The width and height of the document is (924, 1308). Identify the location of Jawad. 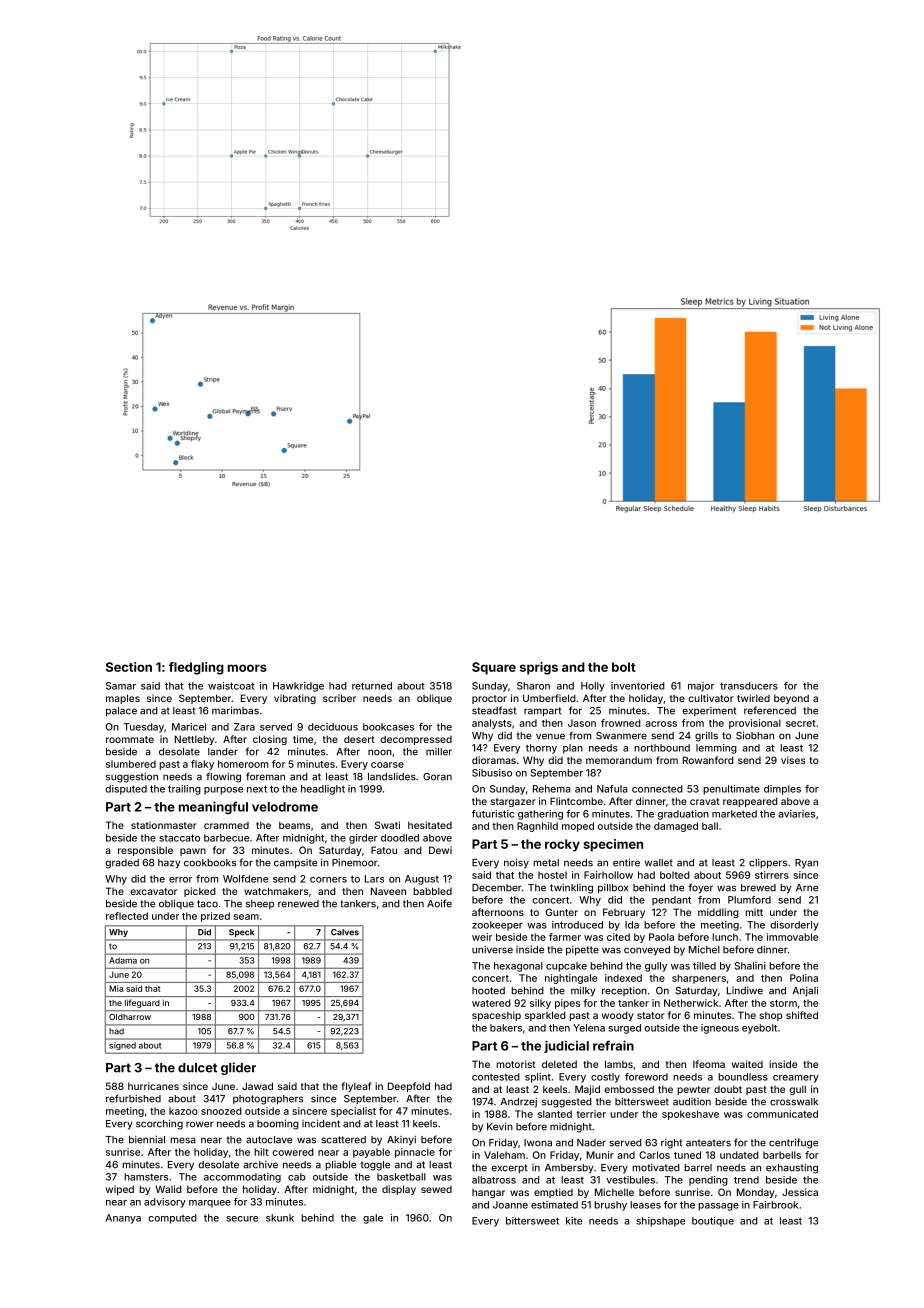
(257, 1086).
